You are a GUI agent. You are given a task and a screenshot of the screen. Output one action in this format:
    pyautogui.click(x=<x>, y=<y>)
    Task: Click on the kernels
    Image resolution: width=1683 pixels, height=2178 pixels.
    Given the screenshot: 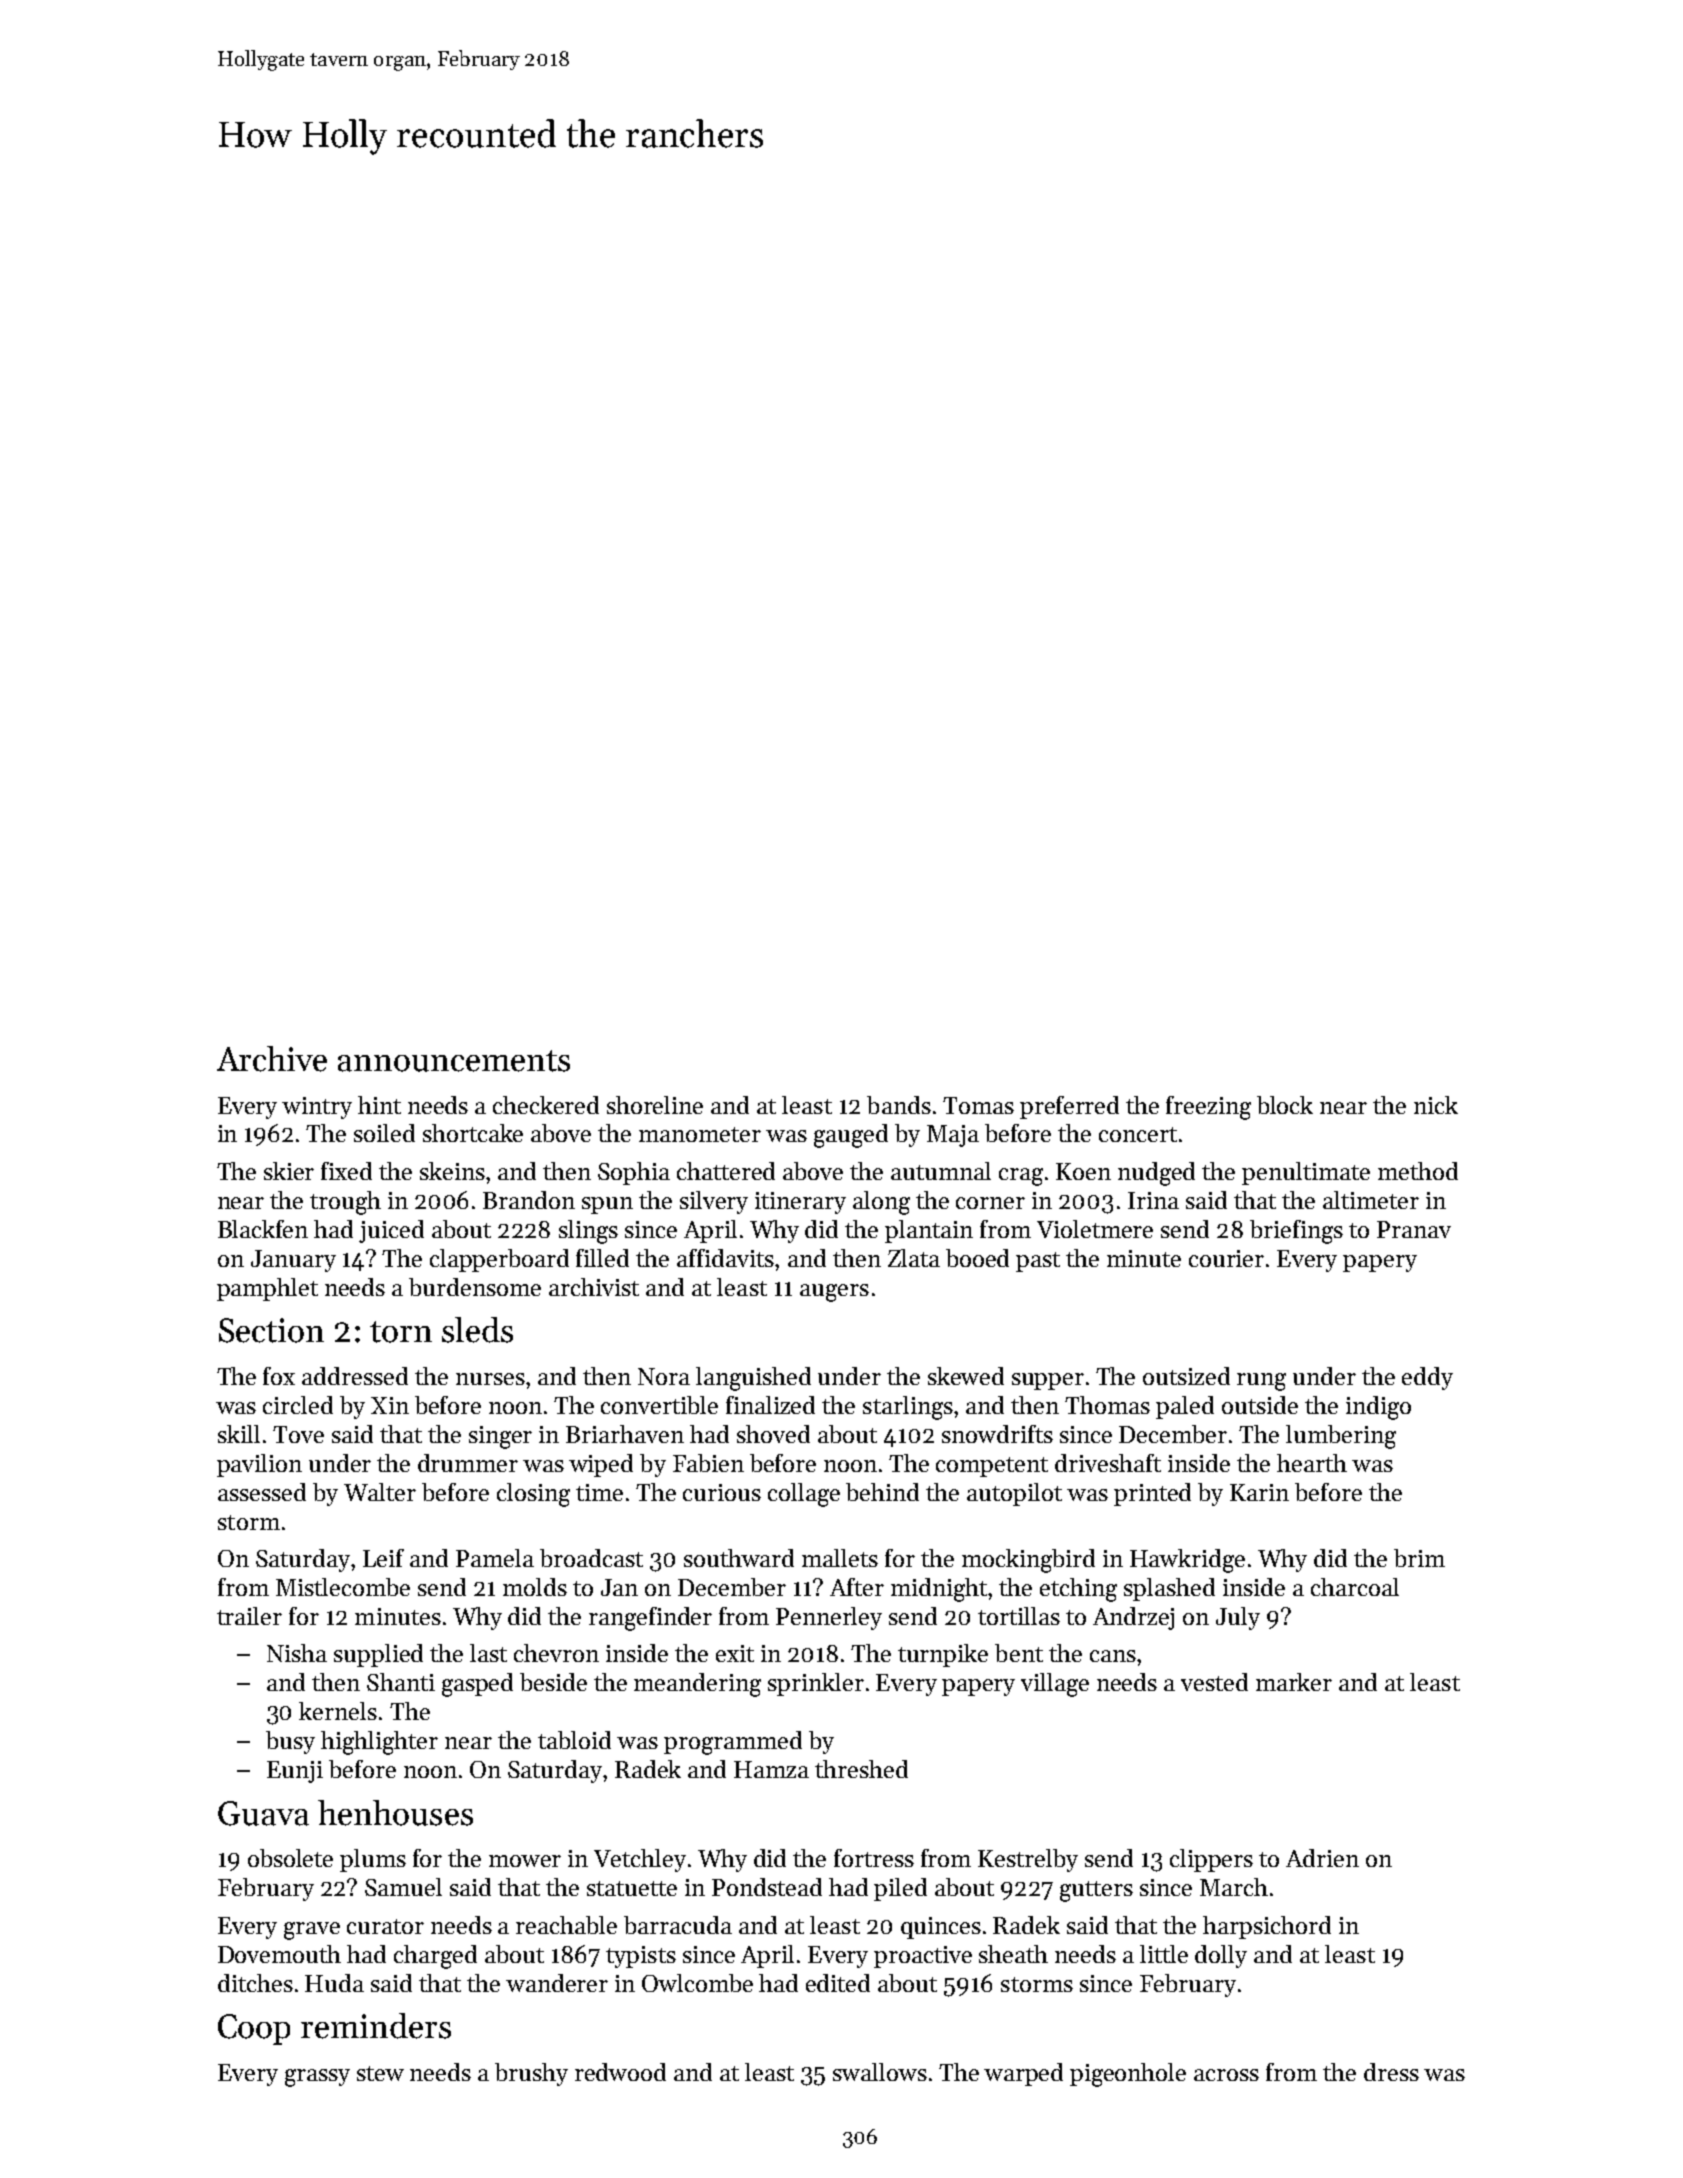 What is the action you would take?
    pyautogui.click(x=338, y=1711)
